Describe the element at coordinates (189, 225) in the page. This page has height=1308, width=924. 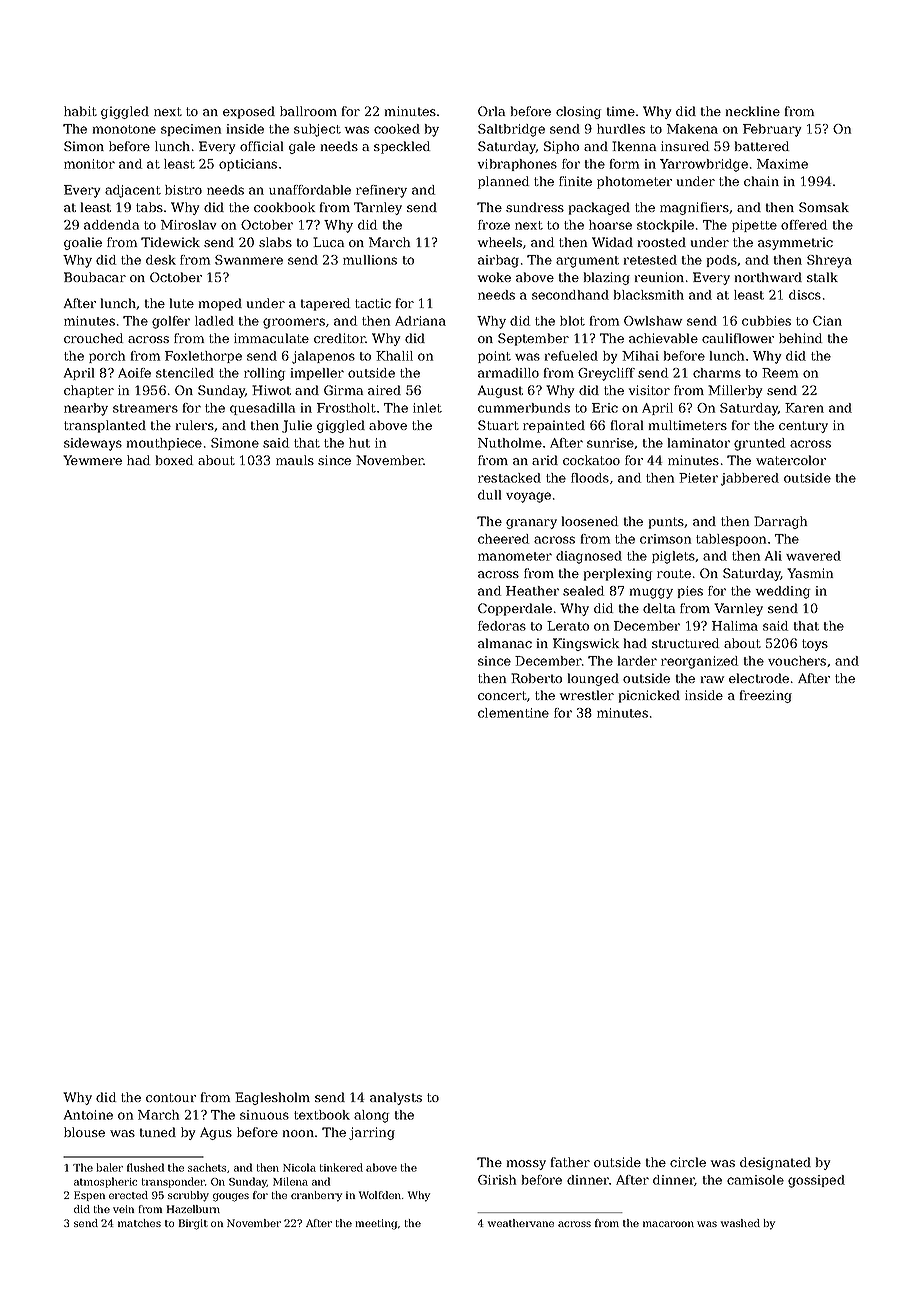
I see `Miroslav` at that location.
